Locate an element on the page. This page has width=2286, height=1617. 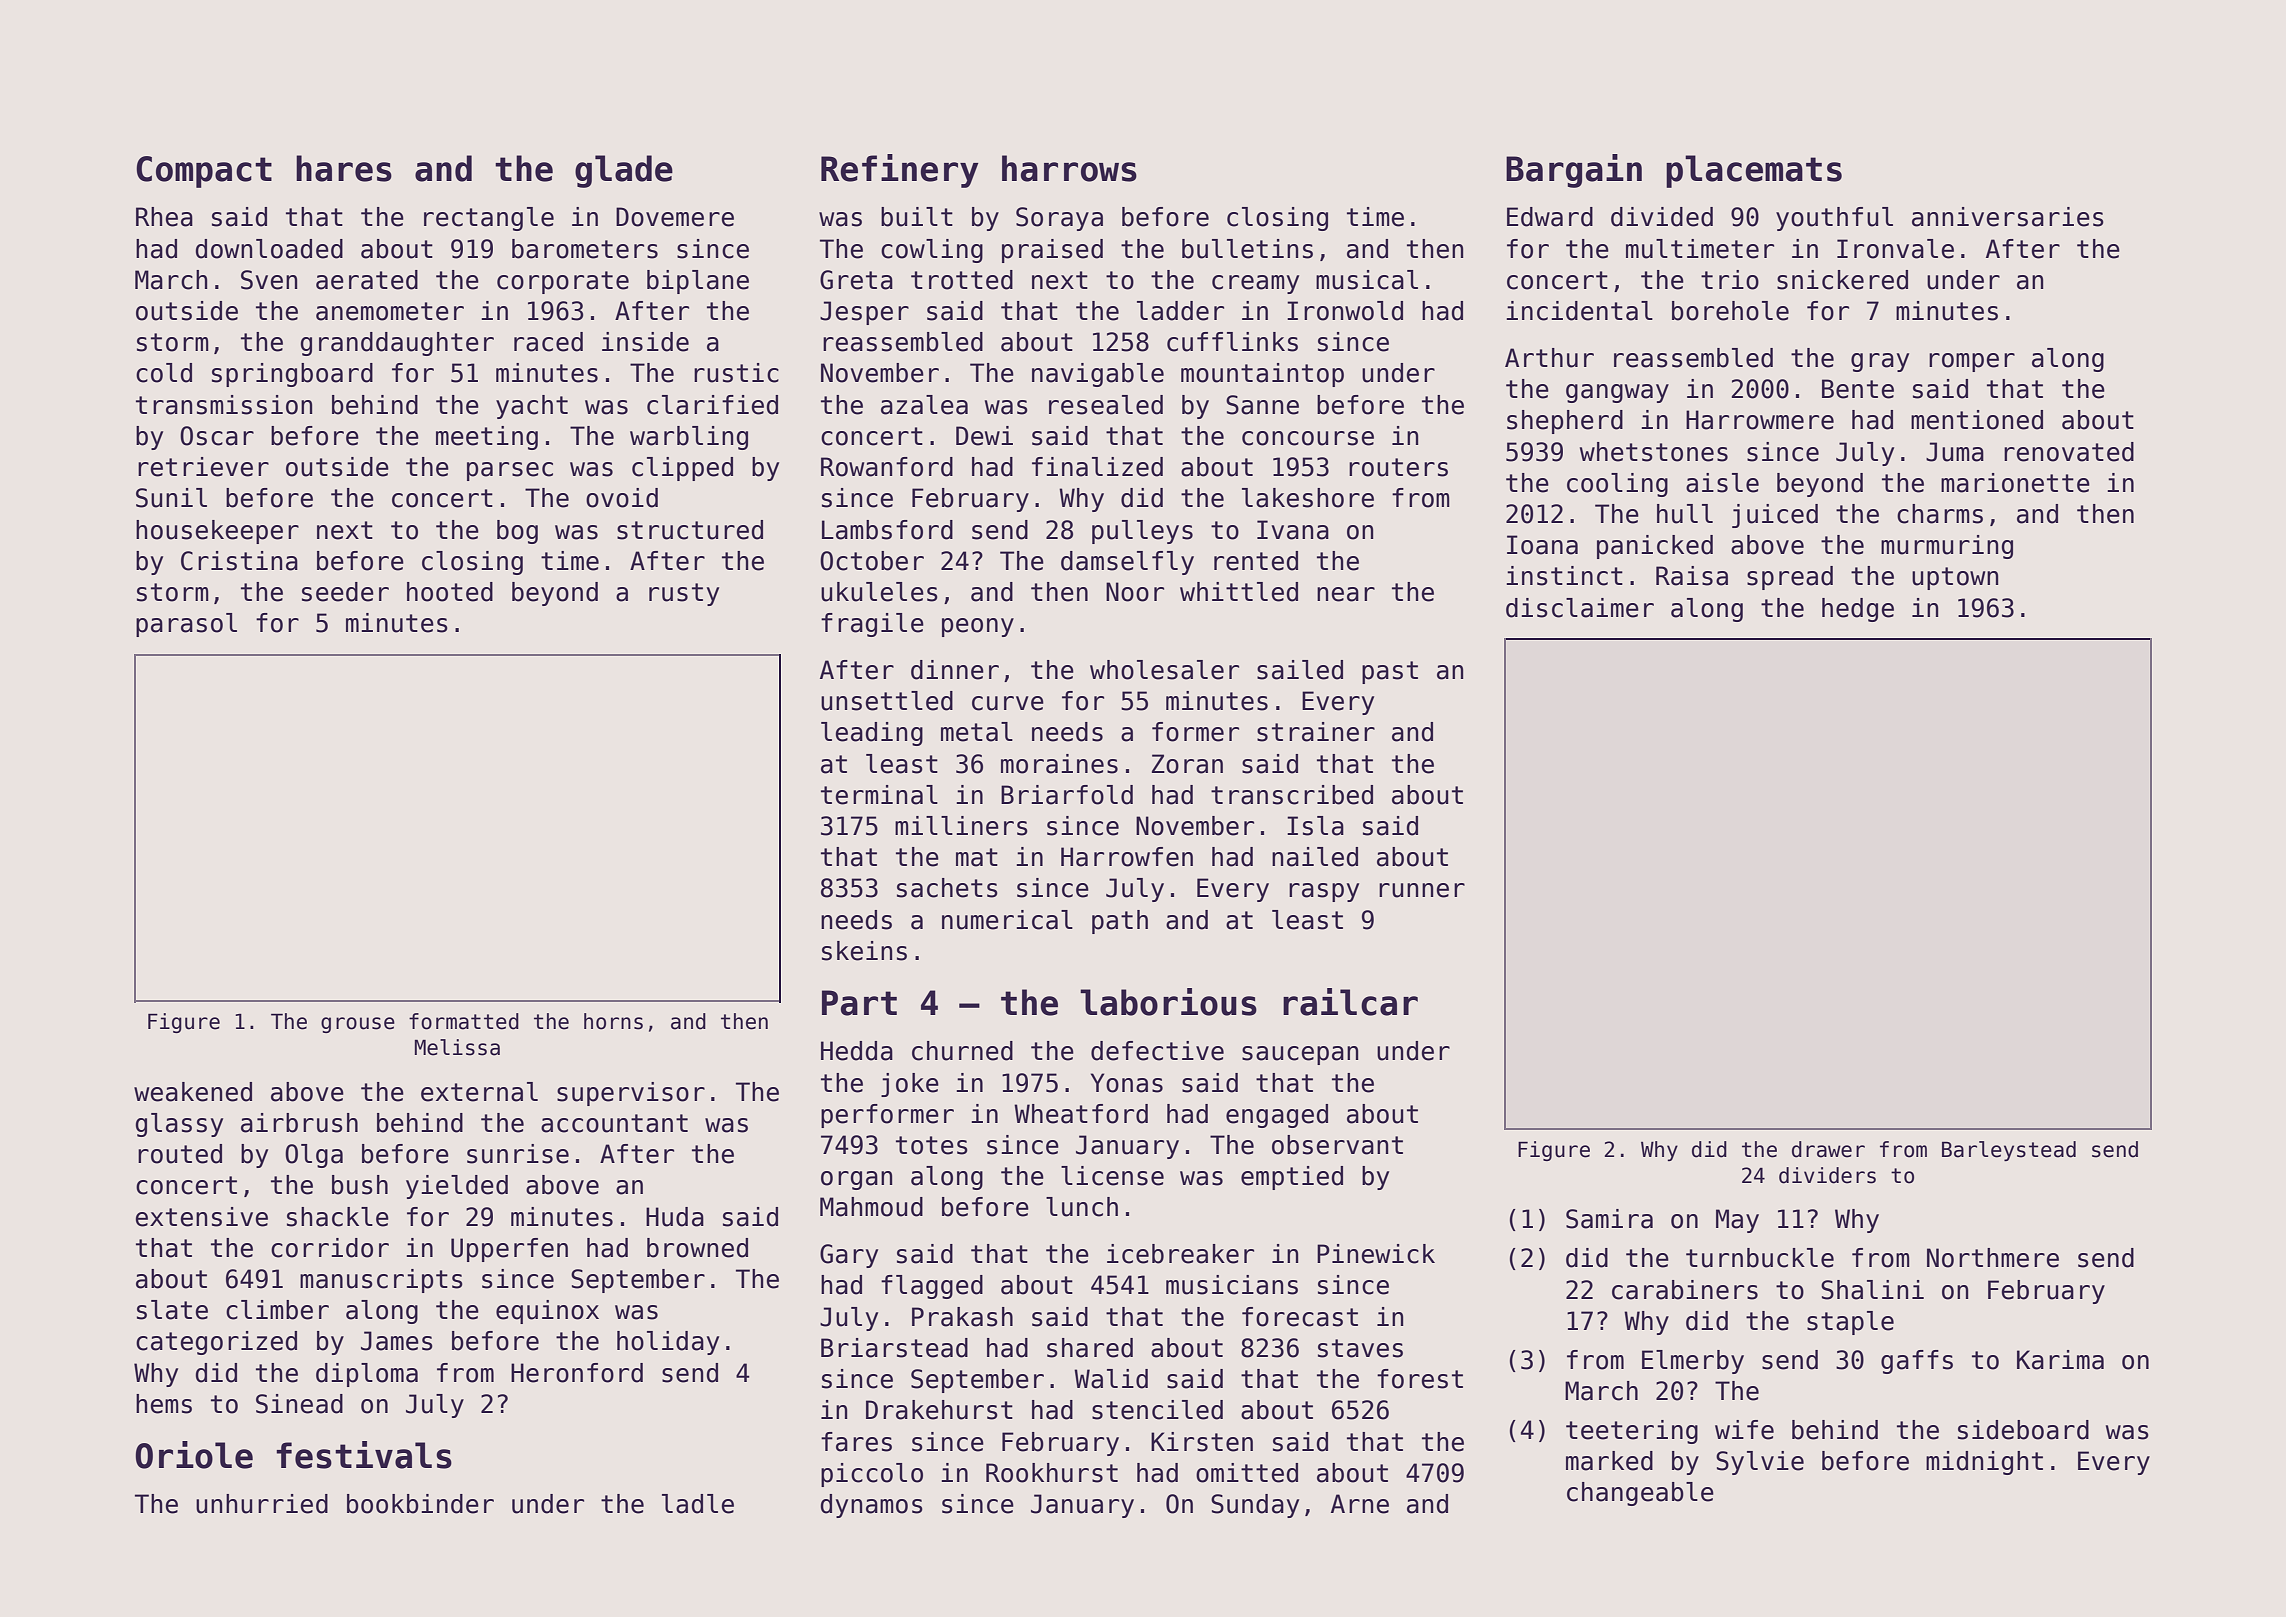
Sunil is located at coordinates (171, 498).
